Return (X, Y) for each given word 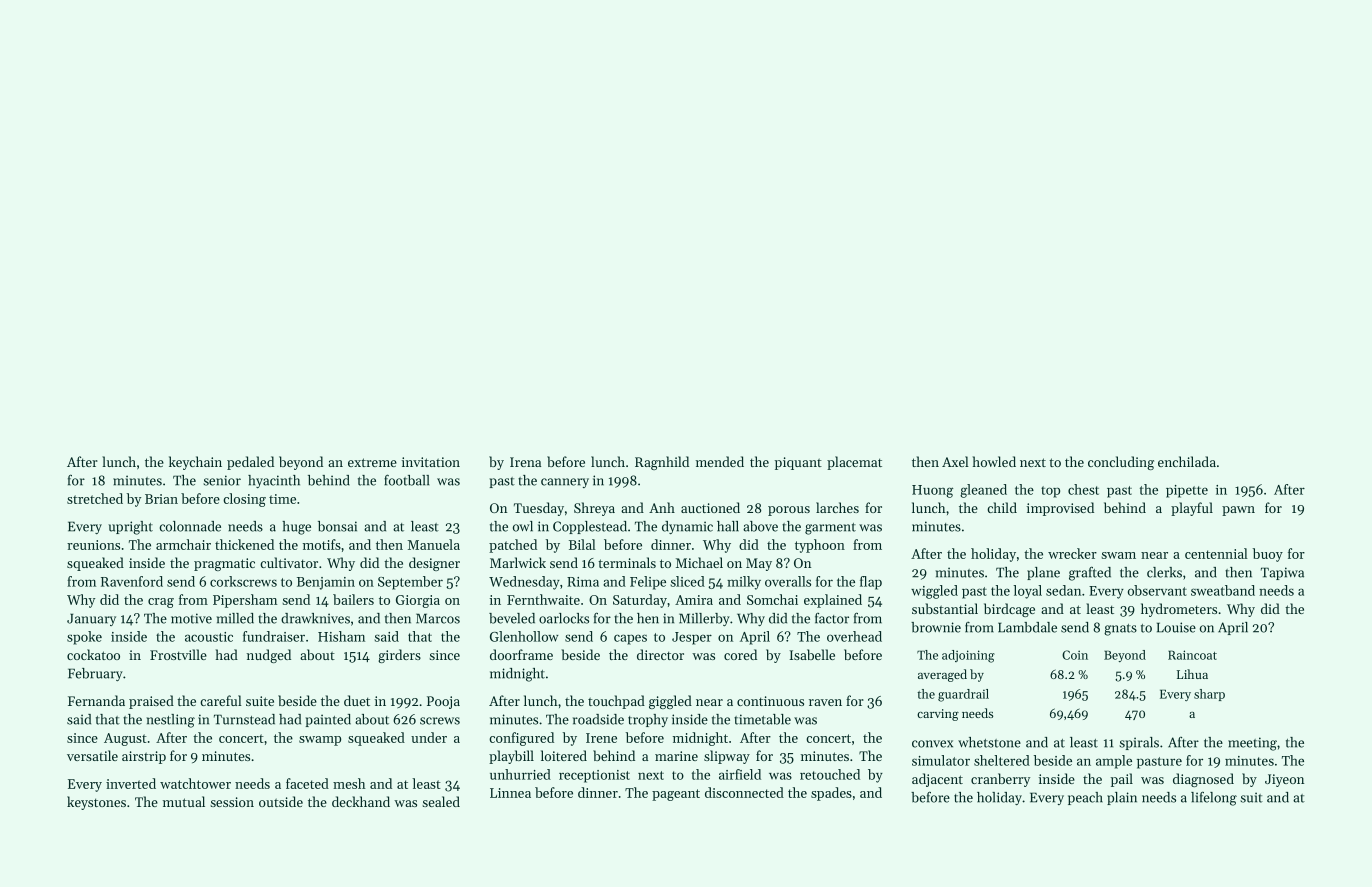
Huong (932, 491)
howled (994, 461)
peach (1085, 798)
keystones (96, 803)
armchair (183, 544)
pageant (676, 795)
